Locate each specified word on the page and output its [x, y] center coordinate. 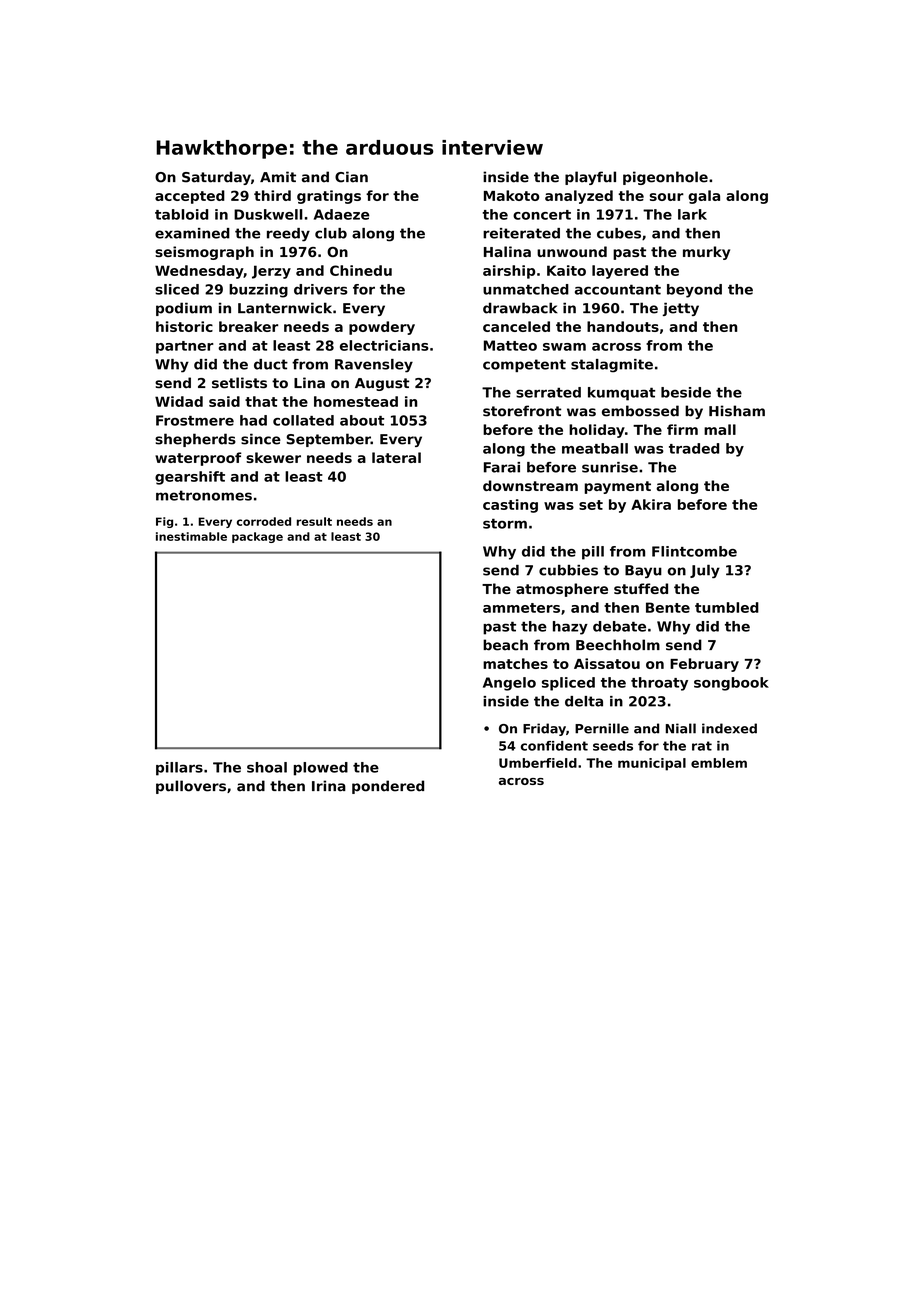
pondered [388, 787]
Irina [329, 786]
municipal [652, 764]
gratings [329, 197]
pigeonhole [665, 178]
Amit [278, 176]
